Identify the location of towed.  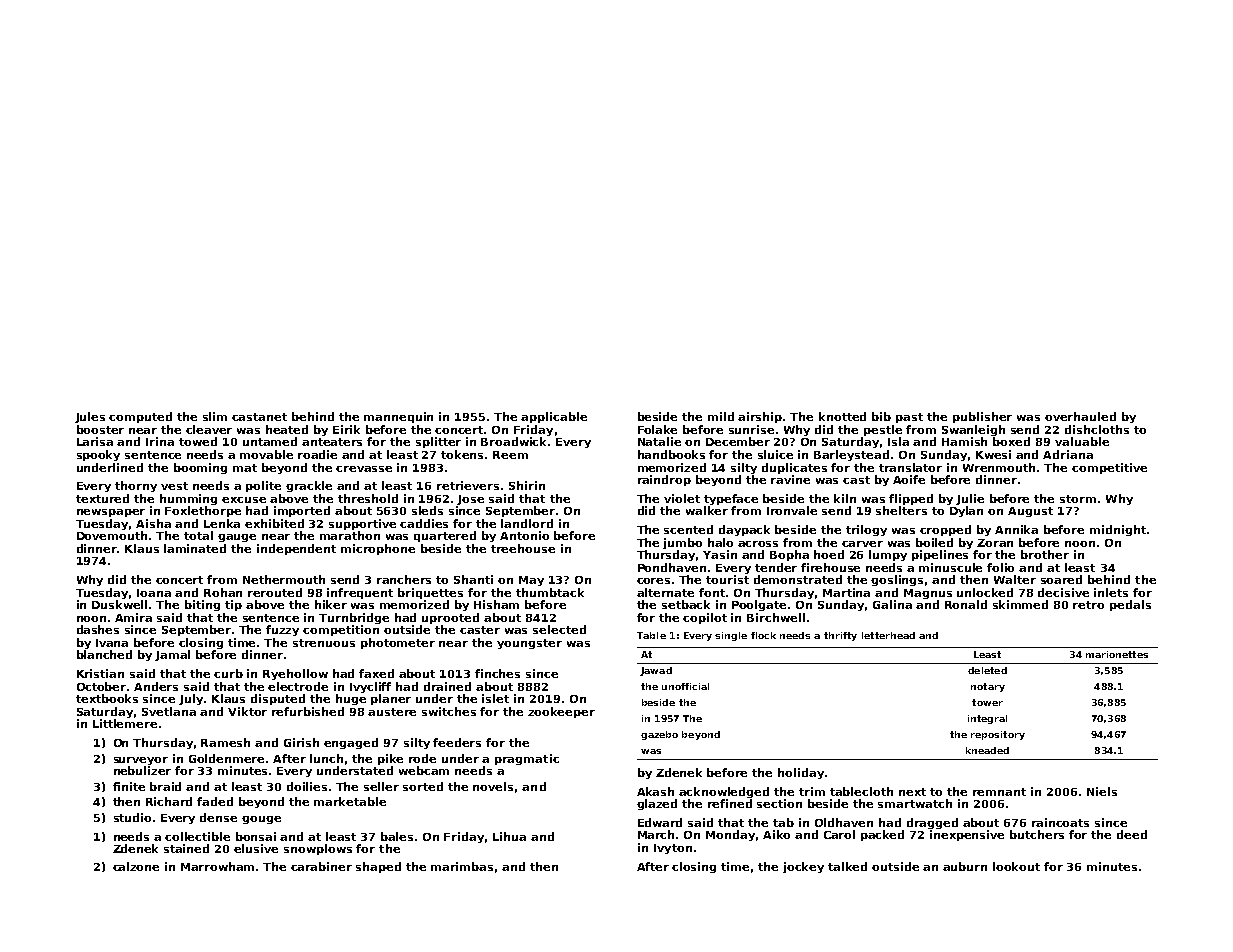
(198, 441).
